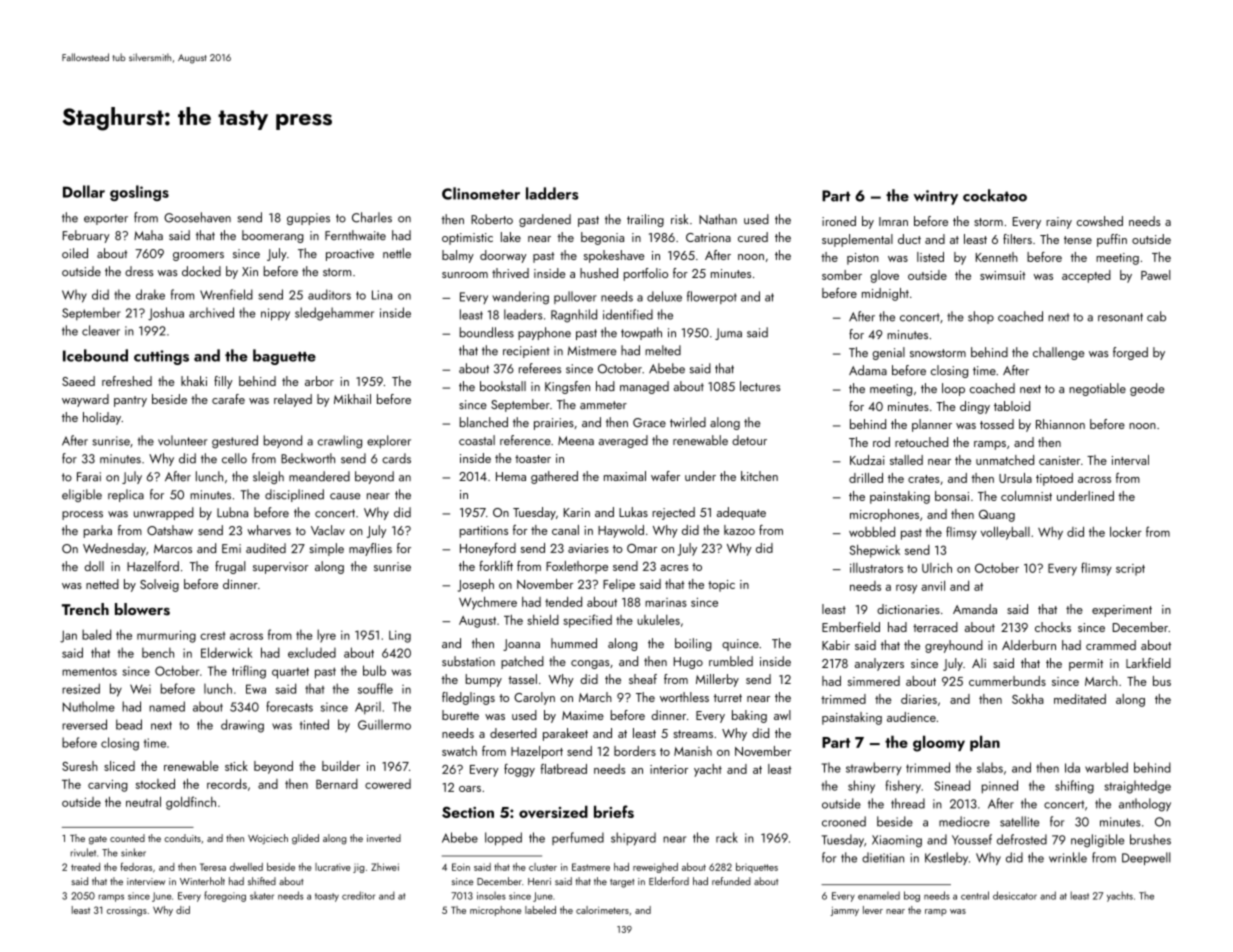 This document has width=1233, height=952. Describe the element at coordinates (319, 381) in the document. I see `arbor` at that location.
